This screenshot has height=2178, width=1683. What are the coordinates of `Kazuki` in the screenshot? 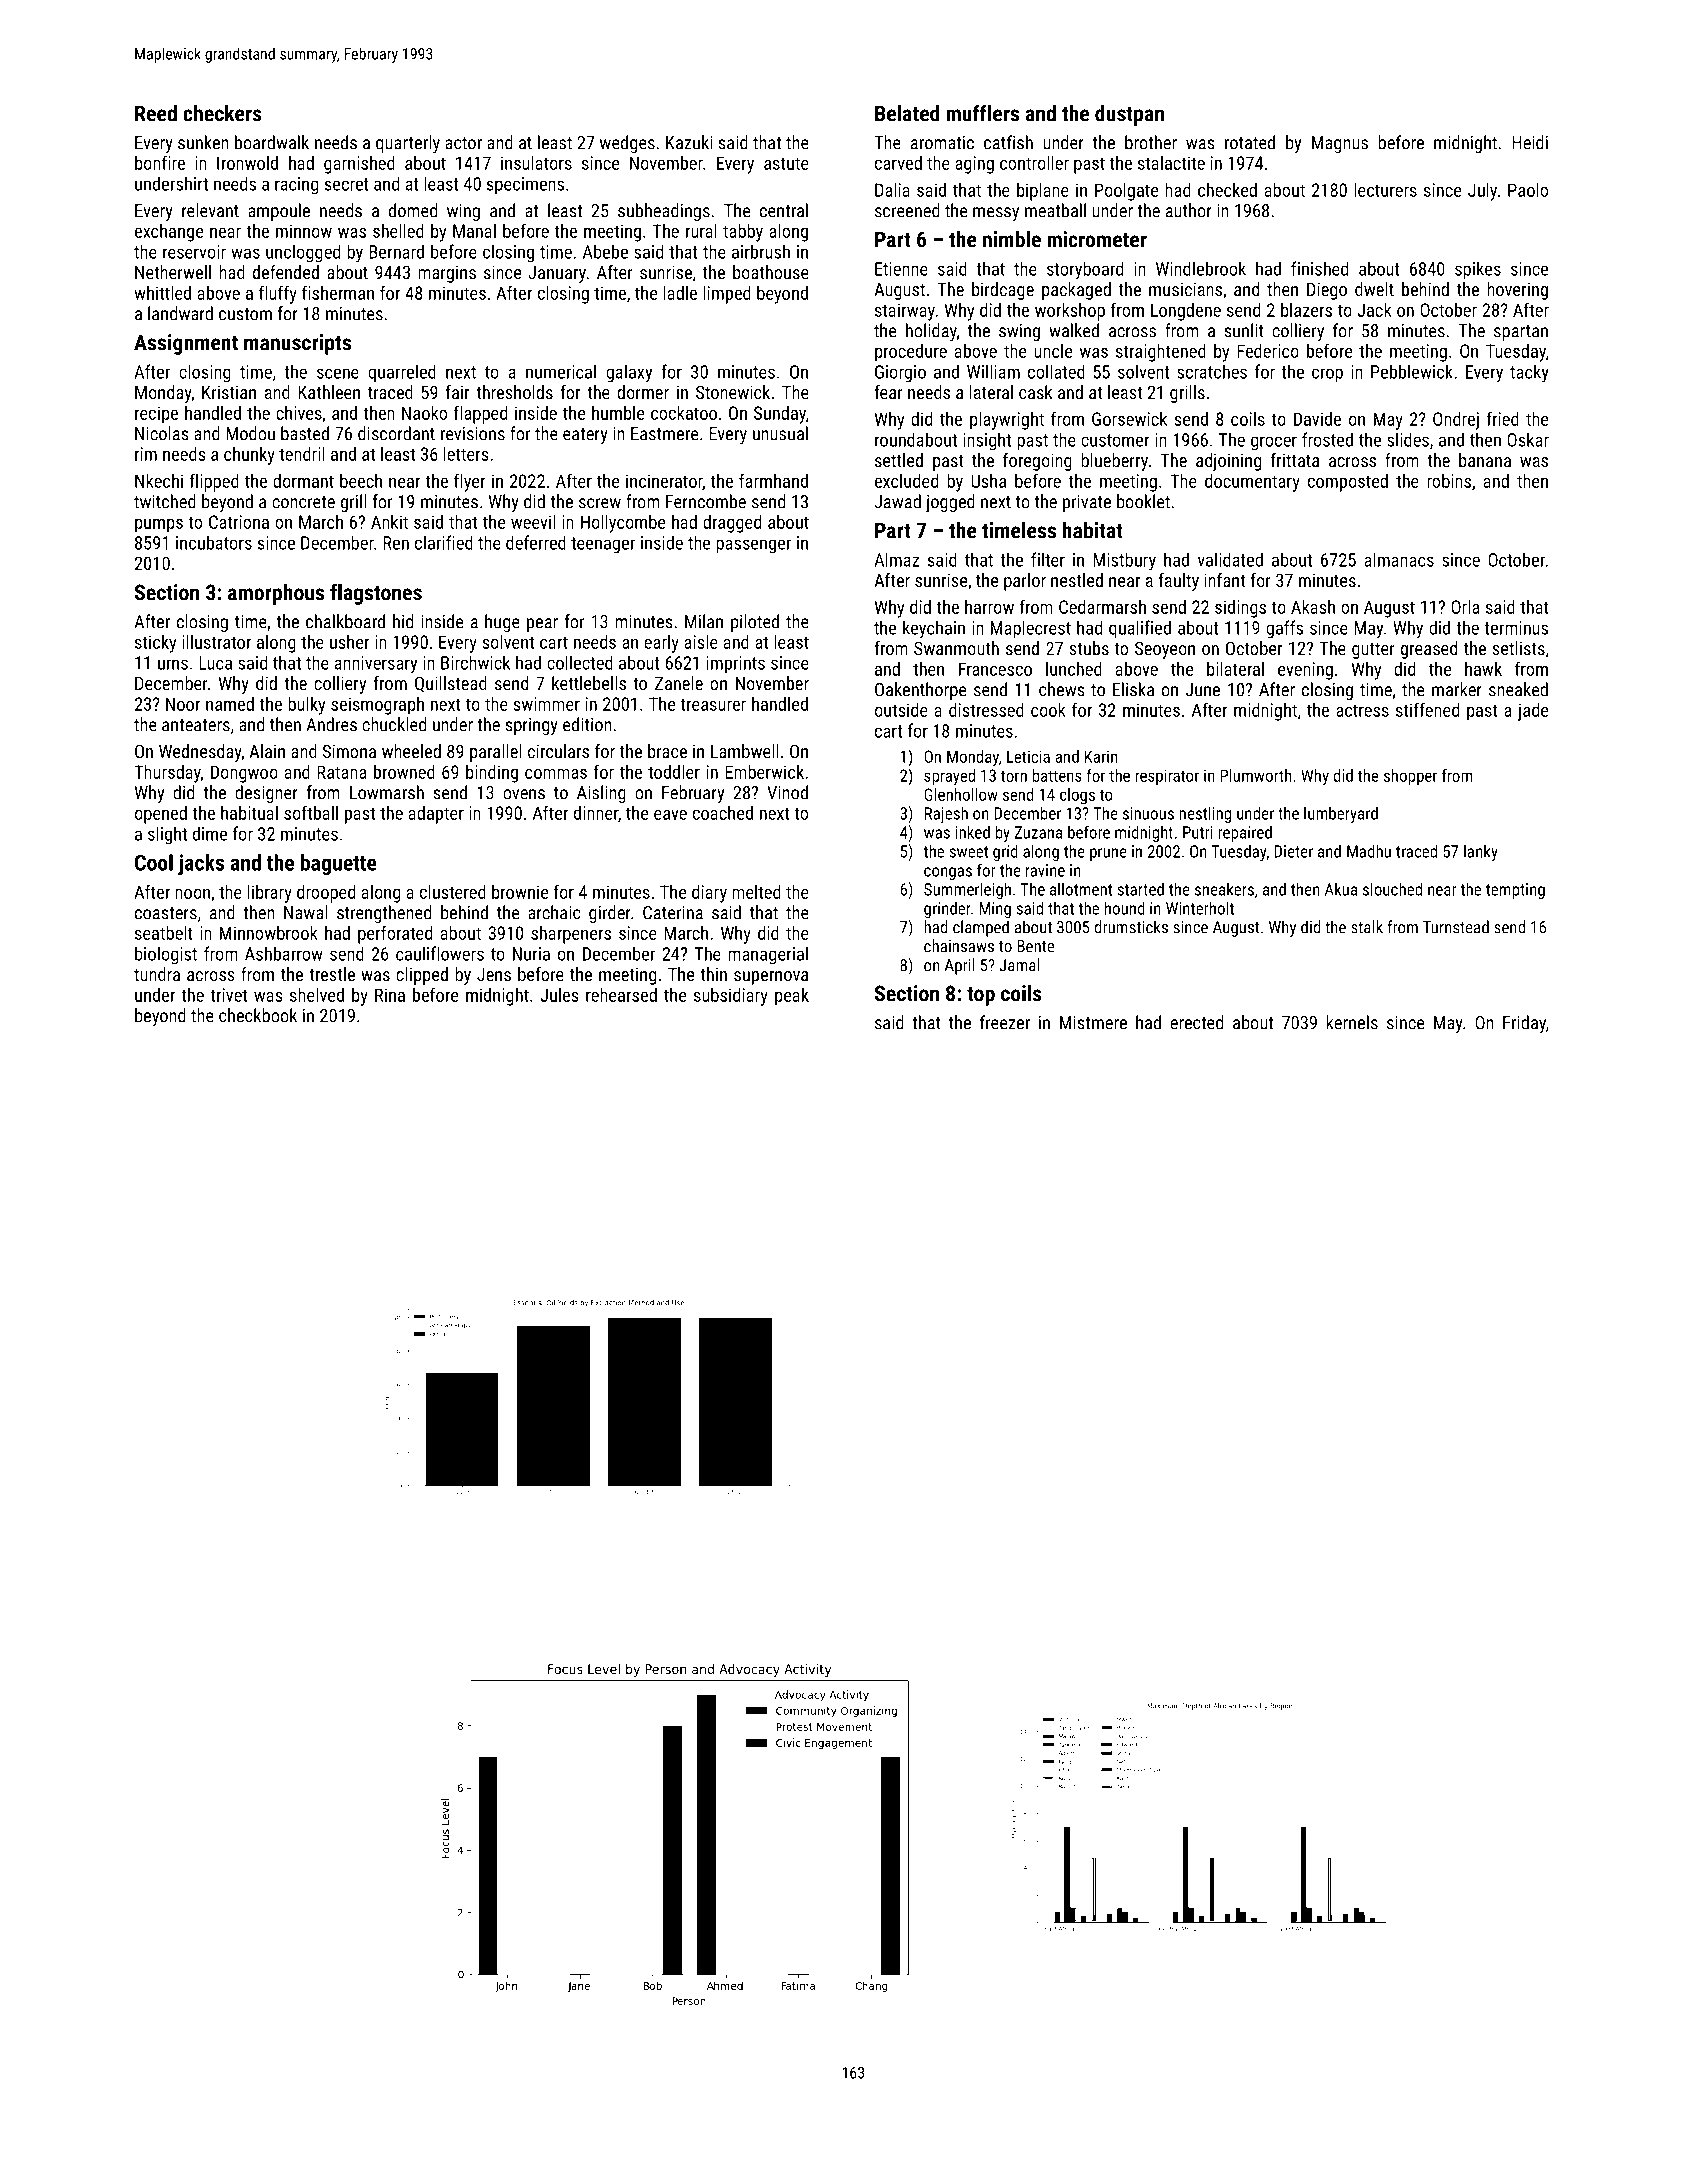 It's located at (689, 142).
